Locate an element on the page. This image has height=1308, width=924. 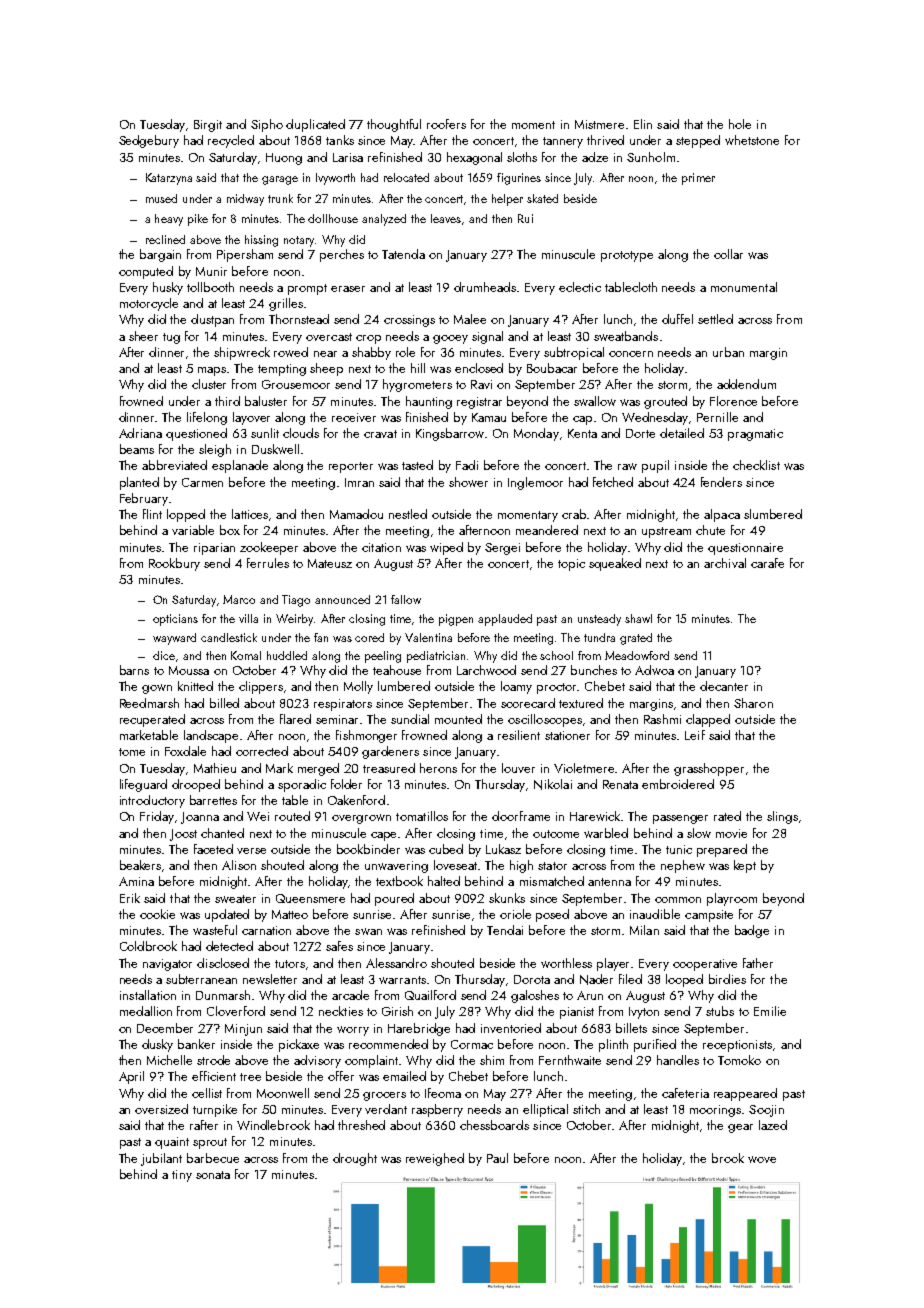
hole is located at coordinates (740, 124).
